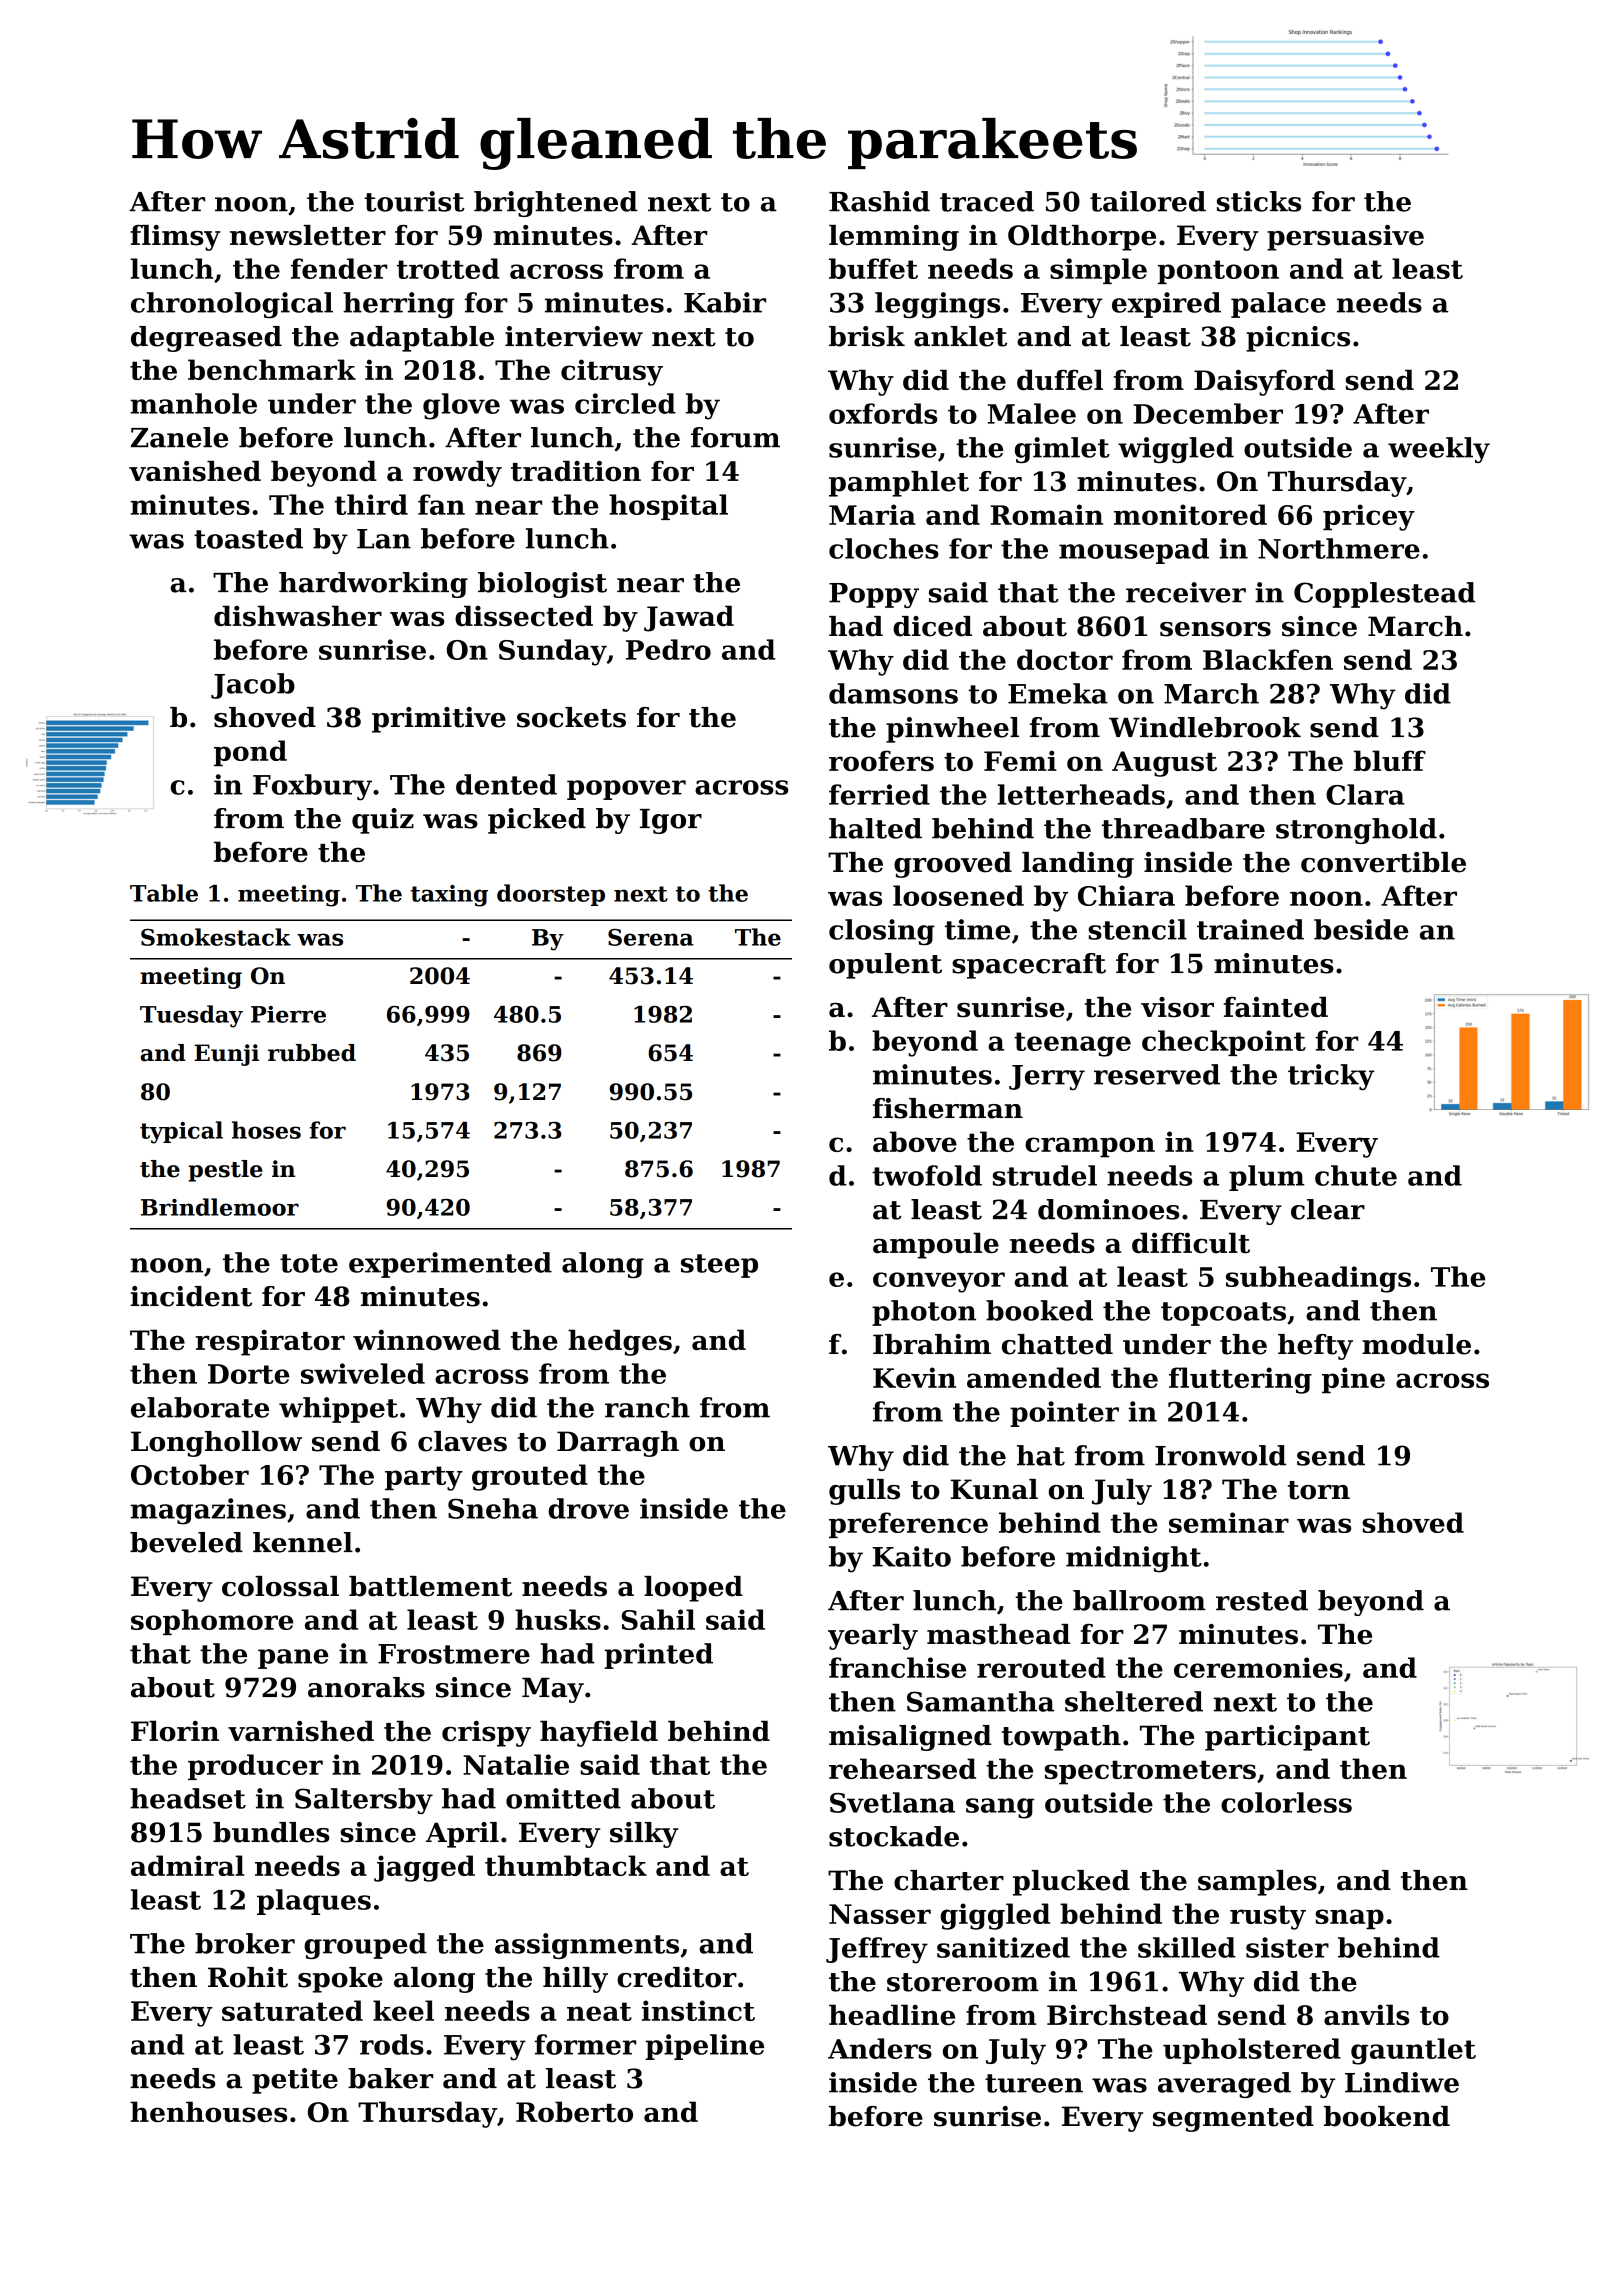 The image size is (1620, 2292). Describe the element at coordinates (879, 201) in the page. I see `Rashid` at that location.
